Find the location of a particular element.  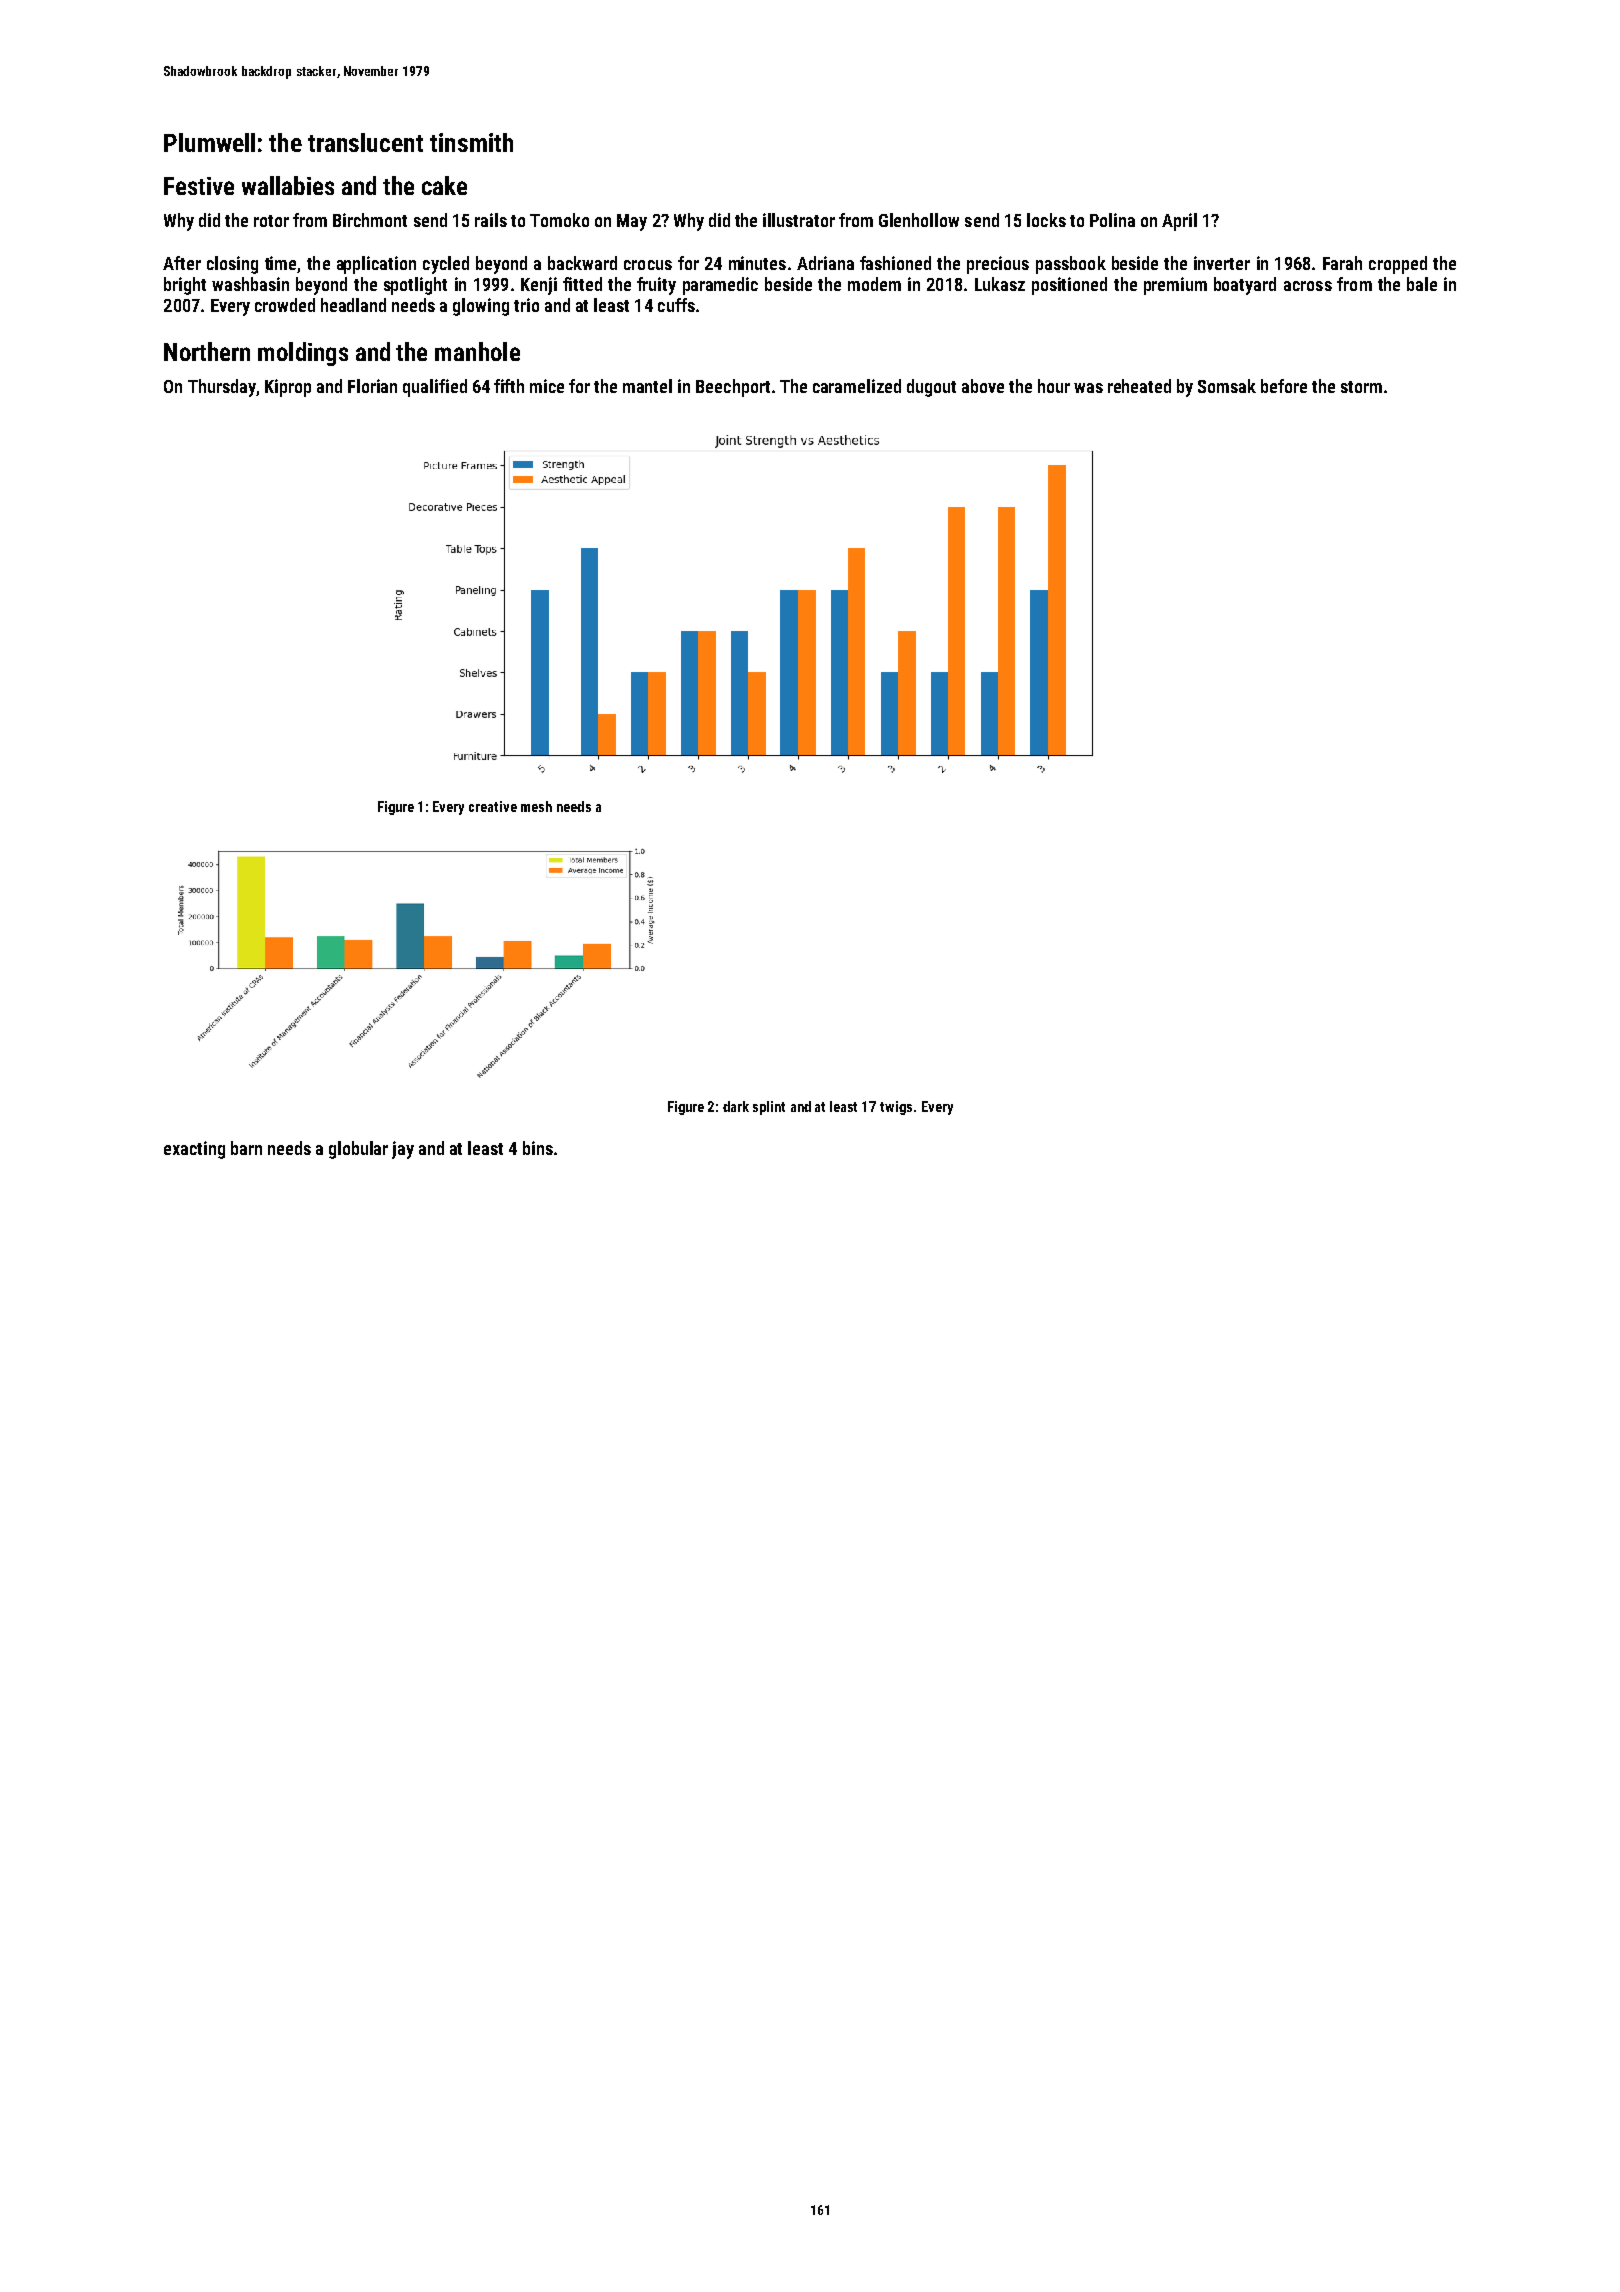

Adriana is located at coordinates (825, 263).
